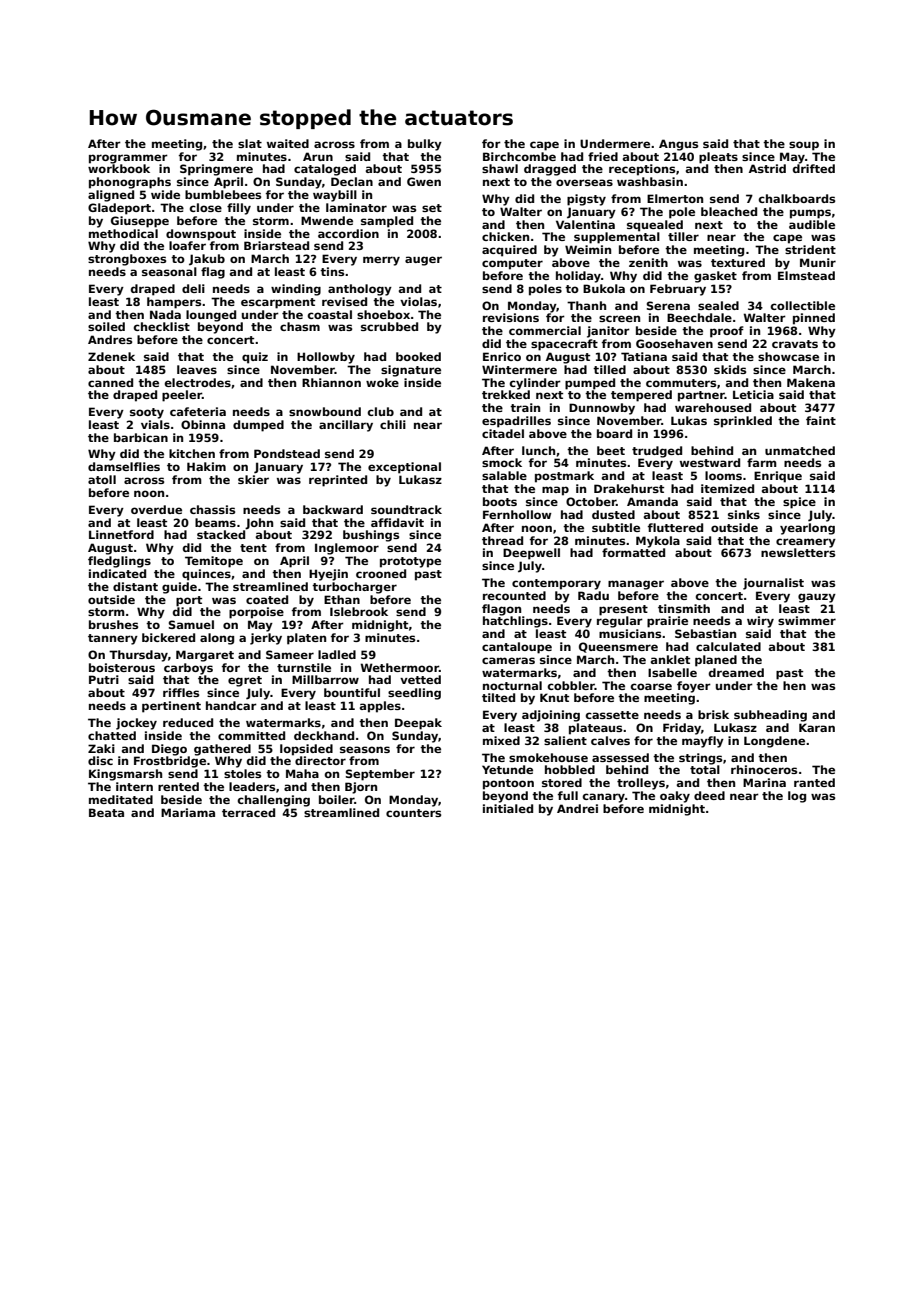 This page has height=1308, width=924. I want to click on counters, so click(413, 813).
